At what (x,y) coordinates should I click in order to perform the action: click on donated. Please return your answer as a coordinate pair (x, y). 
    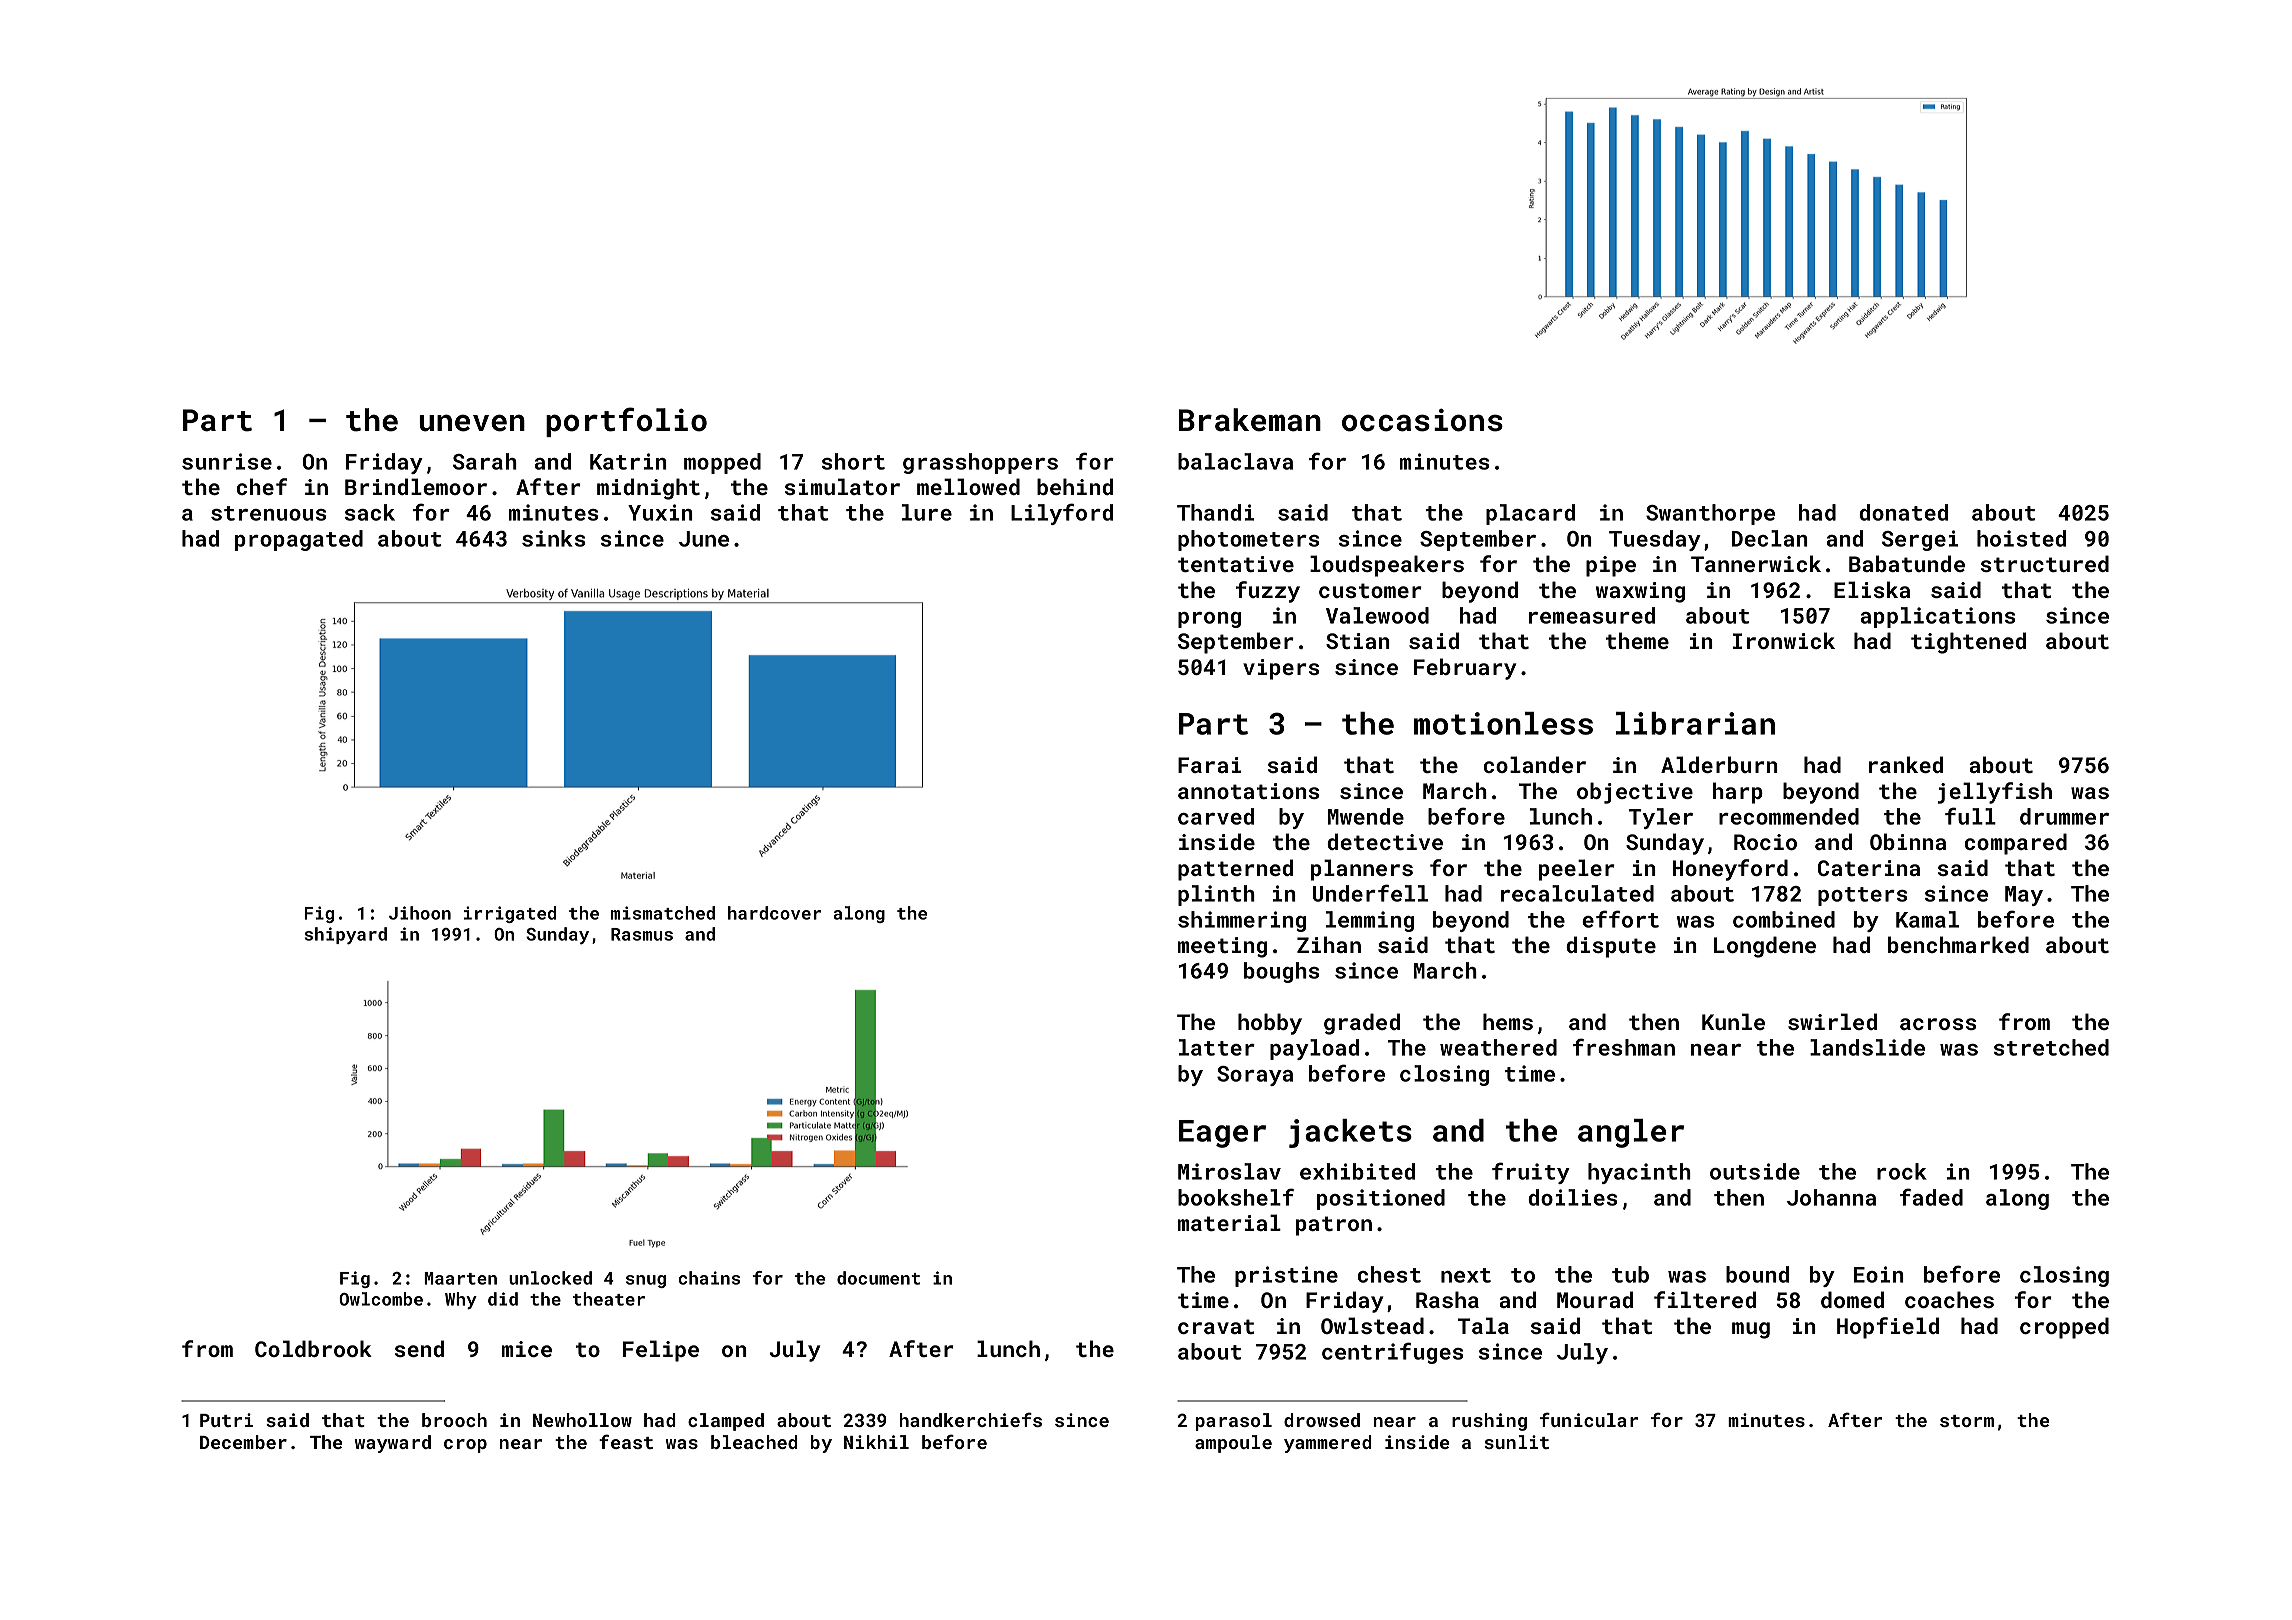
    Looking at the image, I should click on (1903, 512).
